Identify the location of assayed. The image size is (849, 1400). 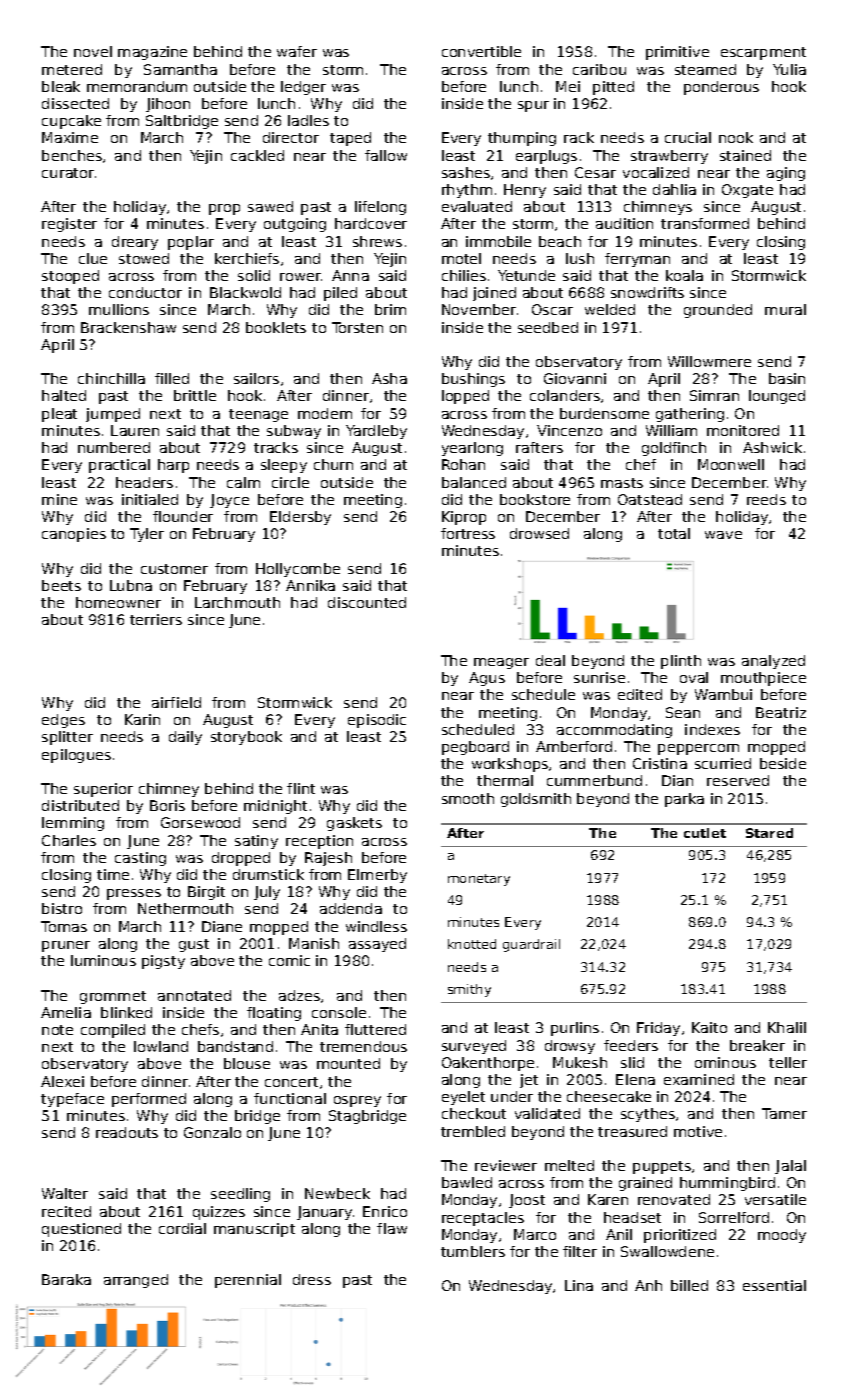
(377, 945).
